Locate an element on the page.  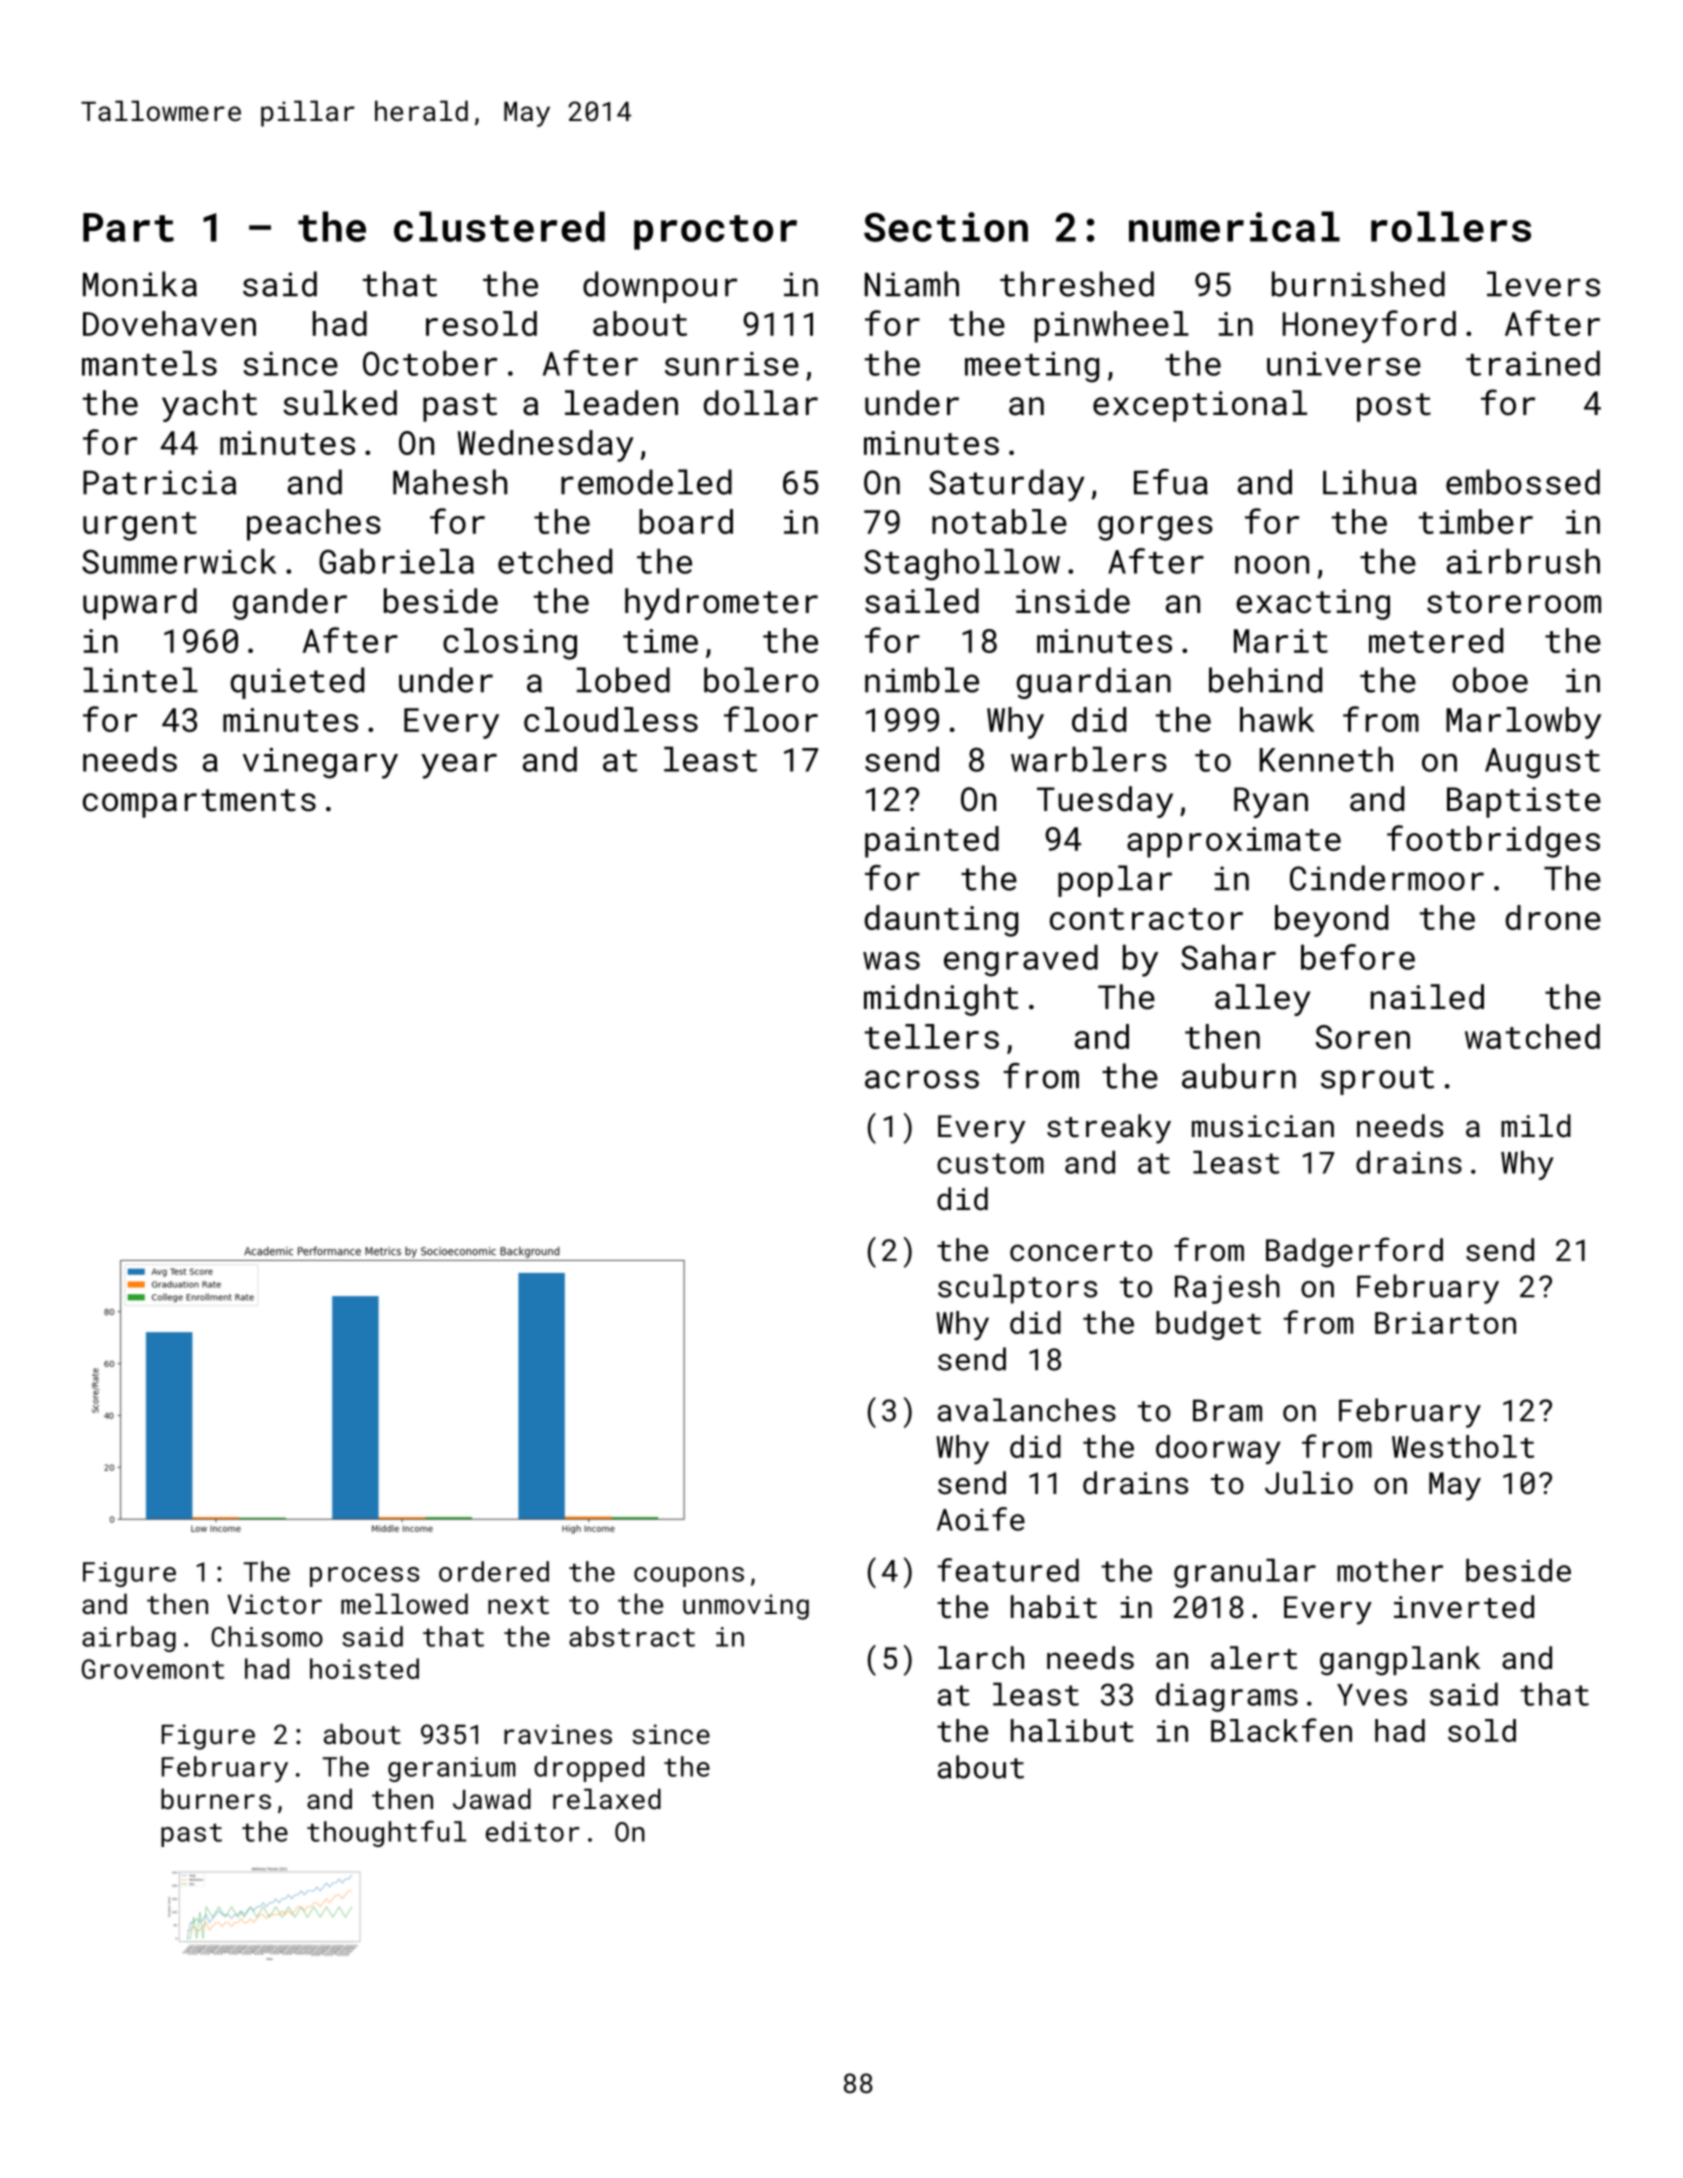
painted is located at coordinates (932, 842).
